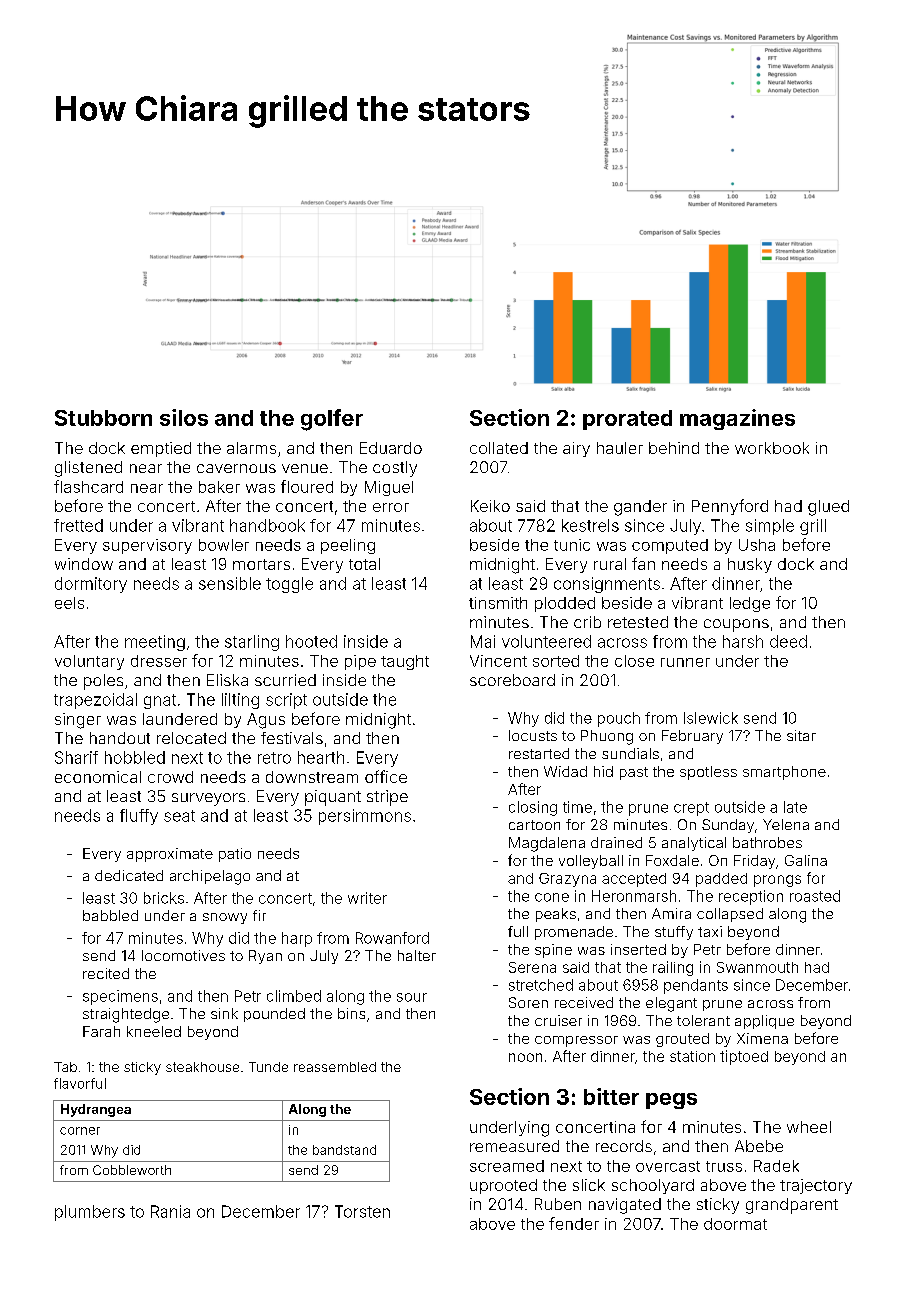 This screenshot has width=908, height=1316. Describe the element at coordinates (286, 701) in the screenshot. I see `script` at that location.
